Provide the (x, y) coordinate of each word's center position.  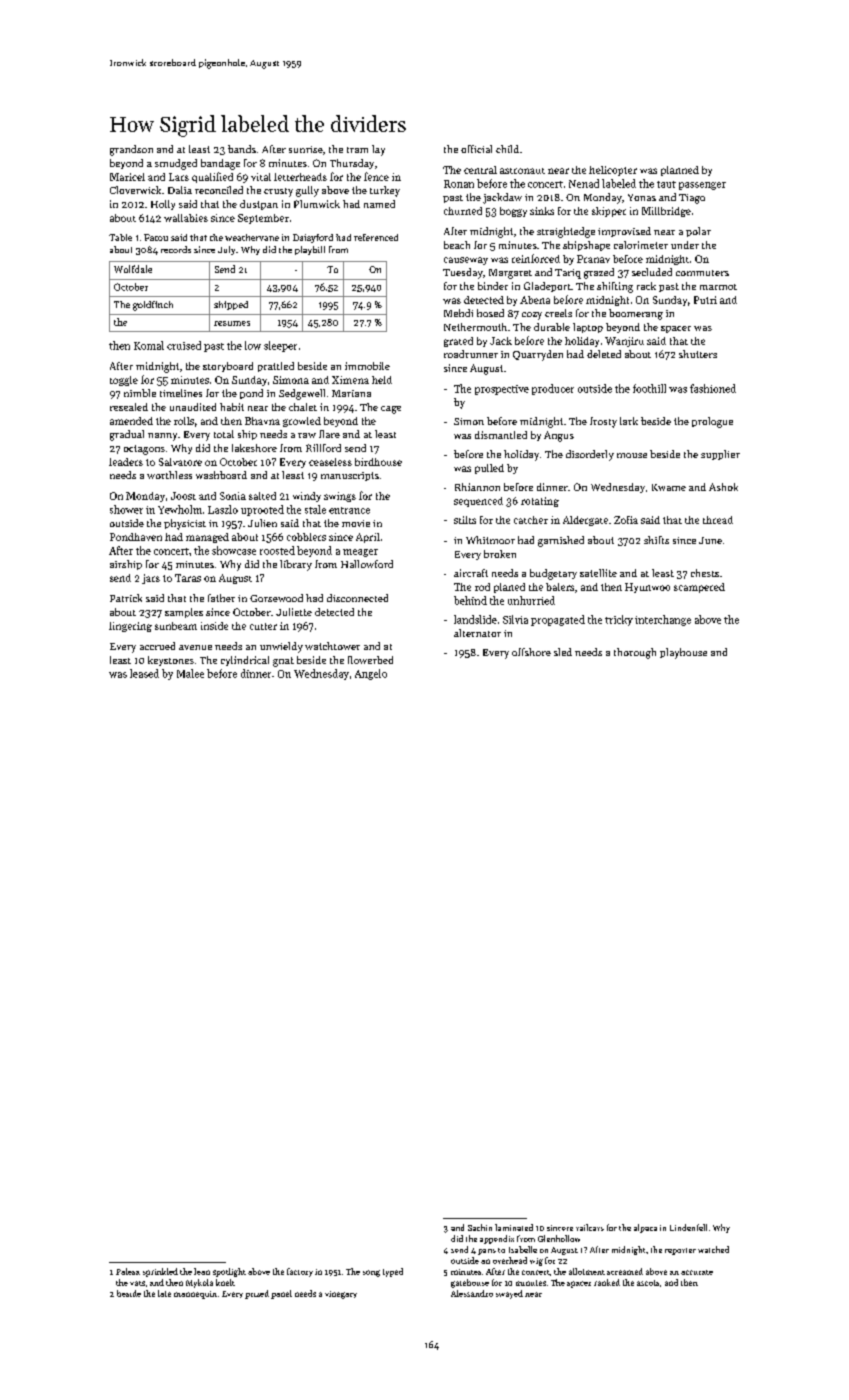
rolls (184, 421)
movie (356, 523)
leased (144, 673)
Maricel (127, 177)
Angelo (371, 674)
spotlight (229, 1272)
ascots (648, 1283)
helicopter (613, 171)
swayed (509, 1294)
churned (463, 211)
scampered (699, 588)
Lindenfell (688, 1227)
